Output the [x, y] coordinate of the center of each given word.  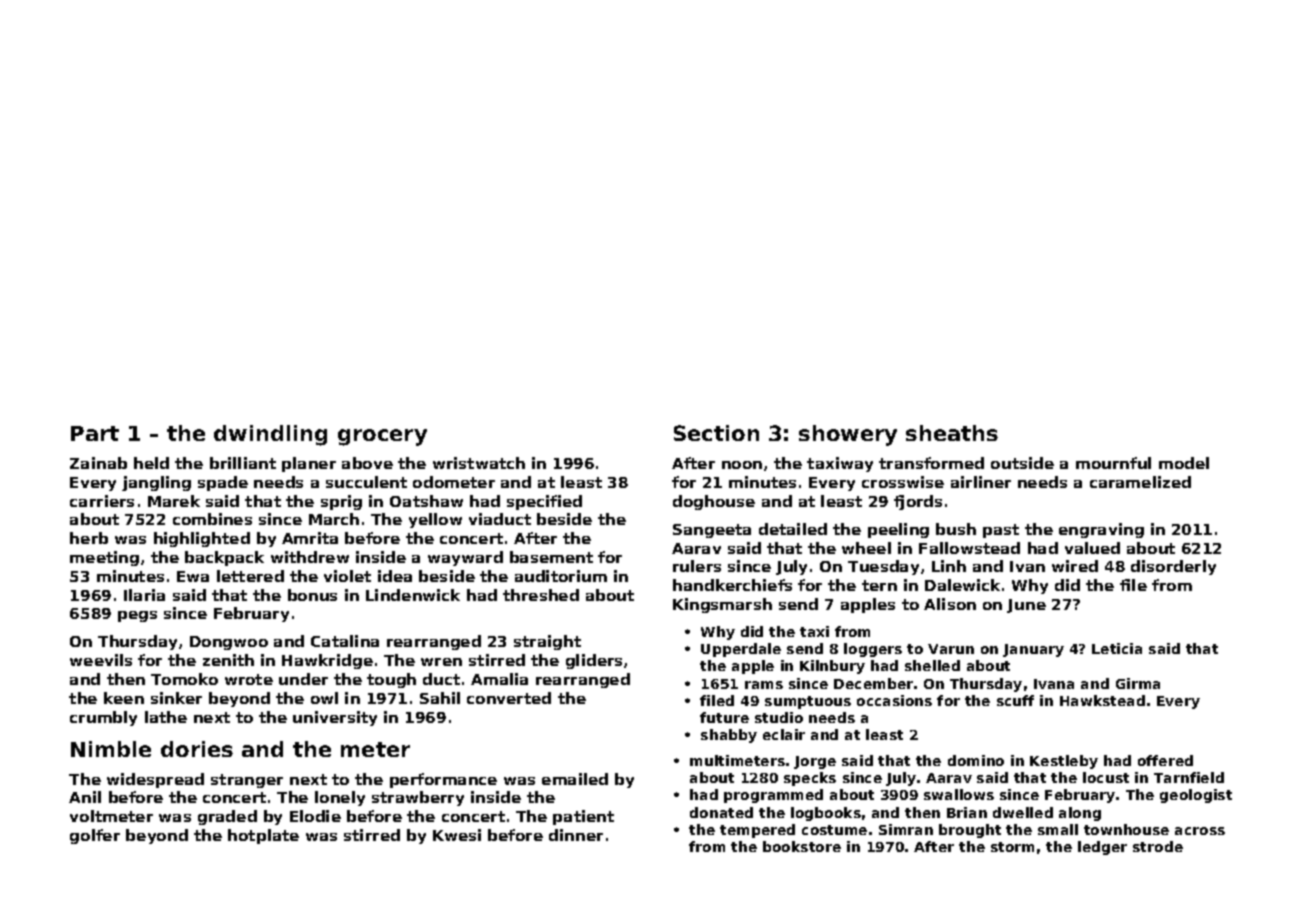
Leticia [1117, 648]
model [1184, 463]
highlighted [202, 539]
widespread [155, 780]
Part [95, 433]
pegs [137, 616]
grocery [382, 437]
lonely [340, 798]
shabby [729, 736]
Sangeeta [712, 531]
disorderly [1173, 567]
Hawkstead [1102, 700]
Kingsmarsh [722, 605]
